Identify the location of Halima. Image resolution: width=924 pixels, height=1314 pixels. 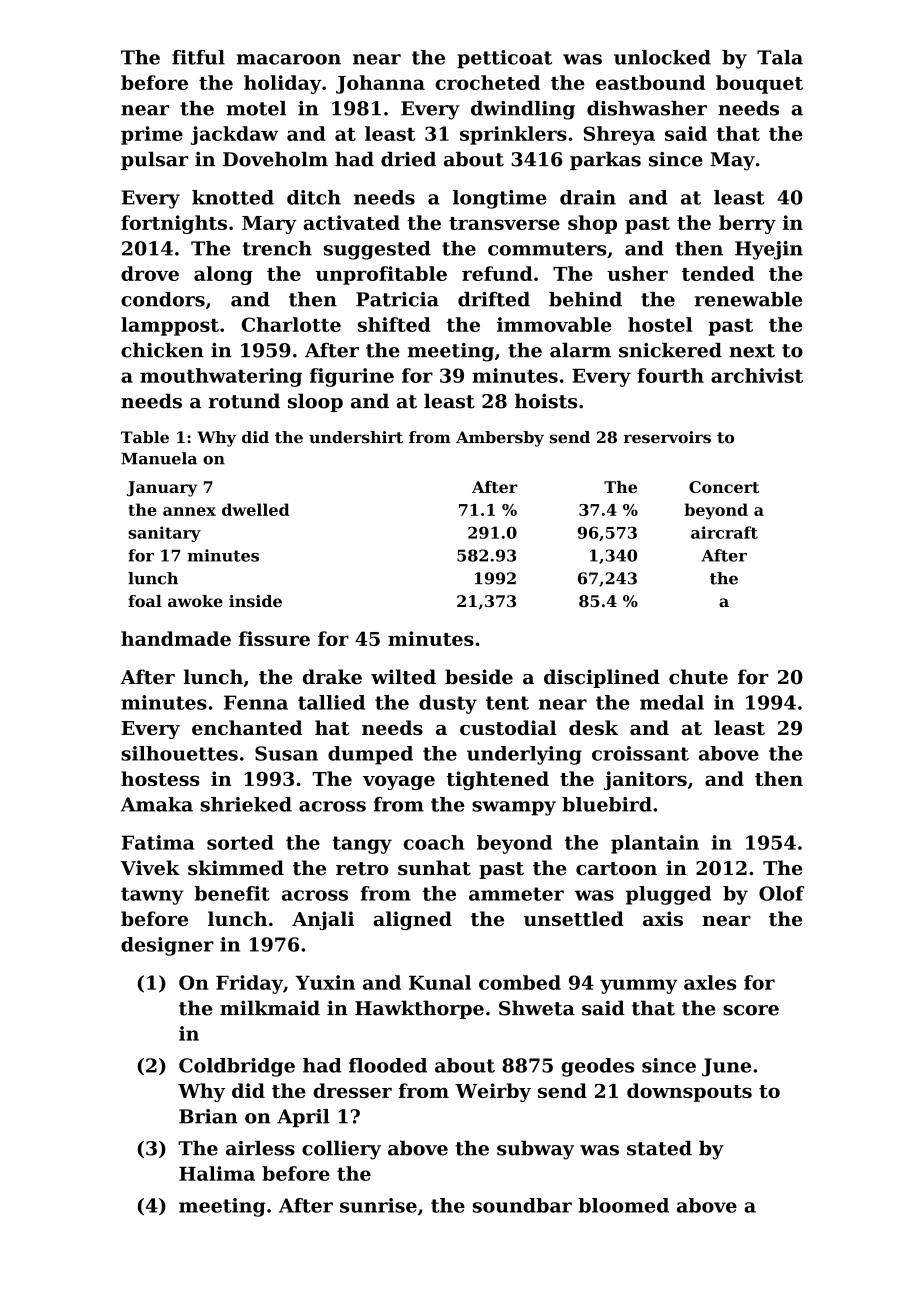
(217, 1173).
